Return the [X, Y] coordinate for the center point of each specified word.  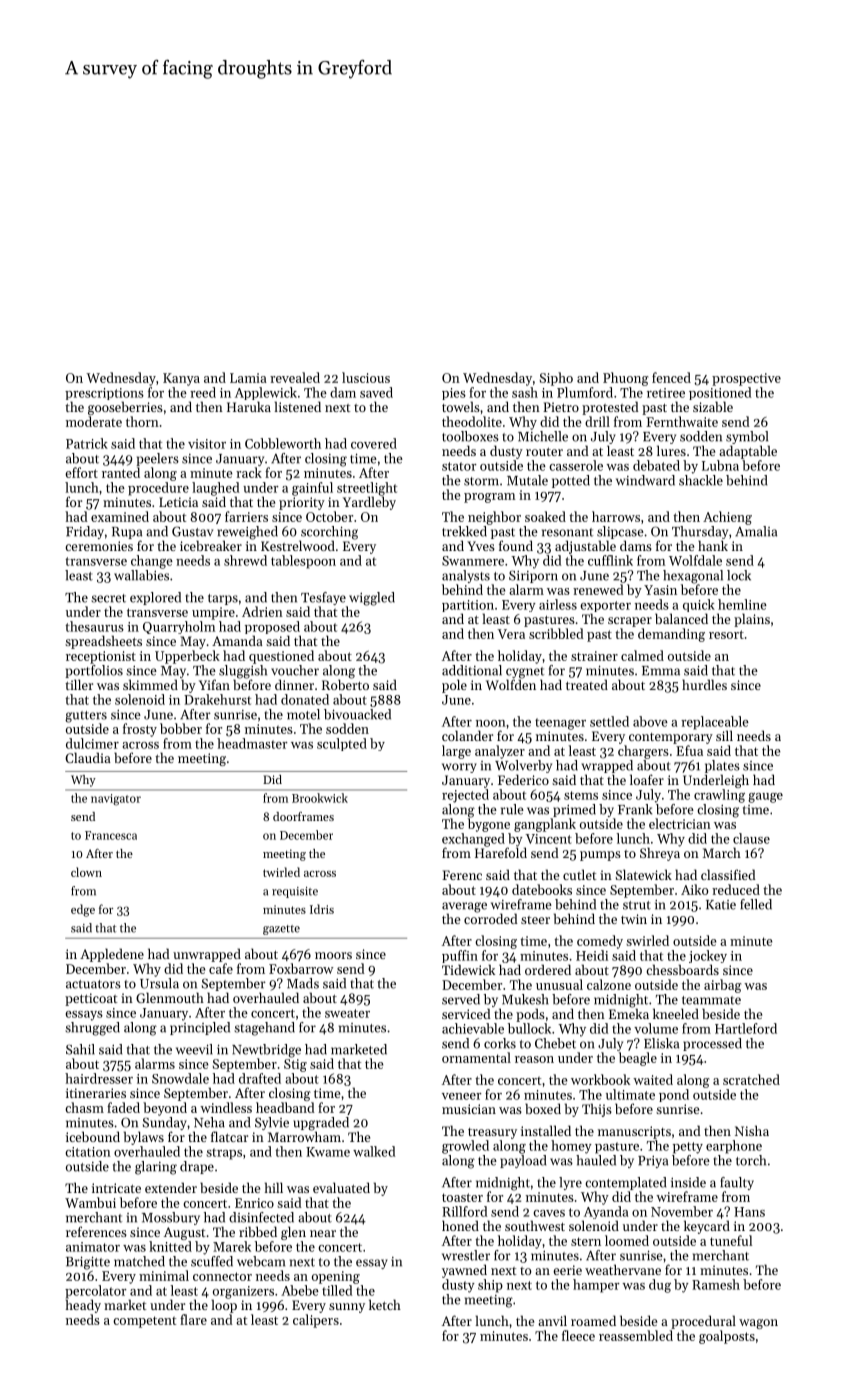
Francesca [111, 835]
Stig [295, 1065]
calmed [642, 655]
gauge [765, 798]
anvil [552, 1320]
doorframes [303, 816]
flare [193, 1319]
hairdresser [99, 1078]
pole [454, 686]
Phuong [625, 379]
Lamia [248, 378]
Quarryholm [179, 627]
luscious [366, 377]
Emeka [629, 1013]
